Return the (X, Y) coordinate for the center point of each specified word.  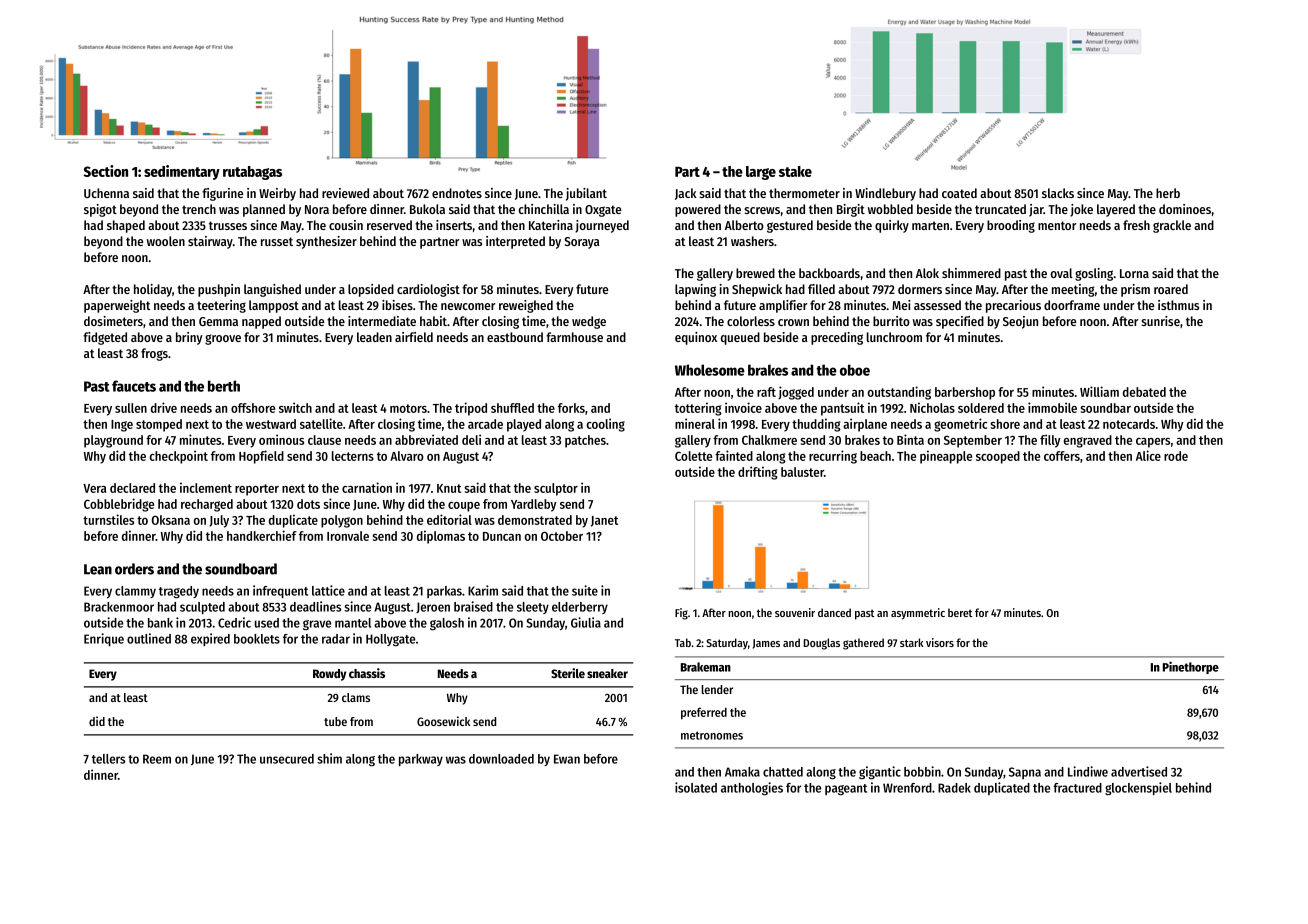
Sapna (1025, 773)
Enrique (104, 639)
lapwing (695, 290)
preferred (704, 713)
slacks (1058, 193)
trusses (228, 225)
